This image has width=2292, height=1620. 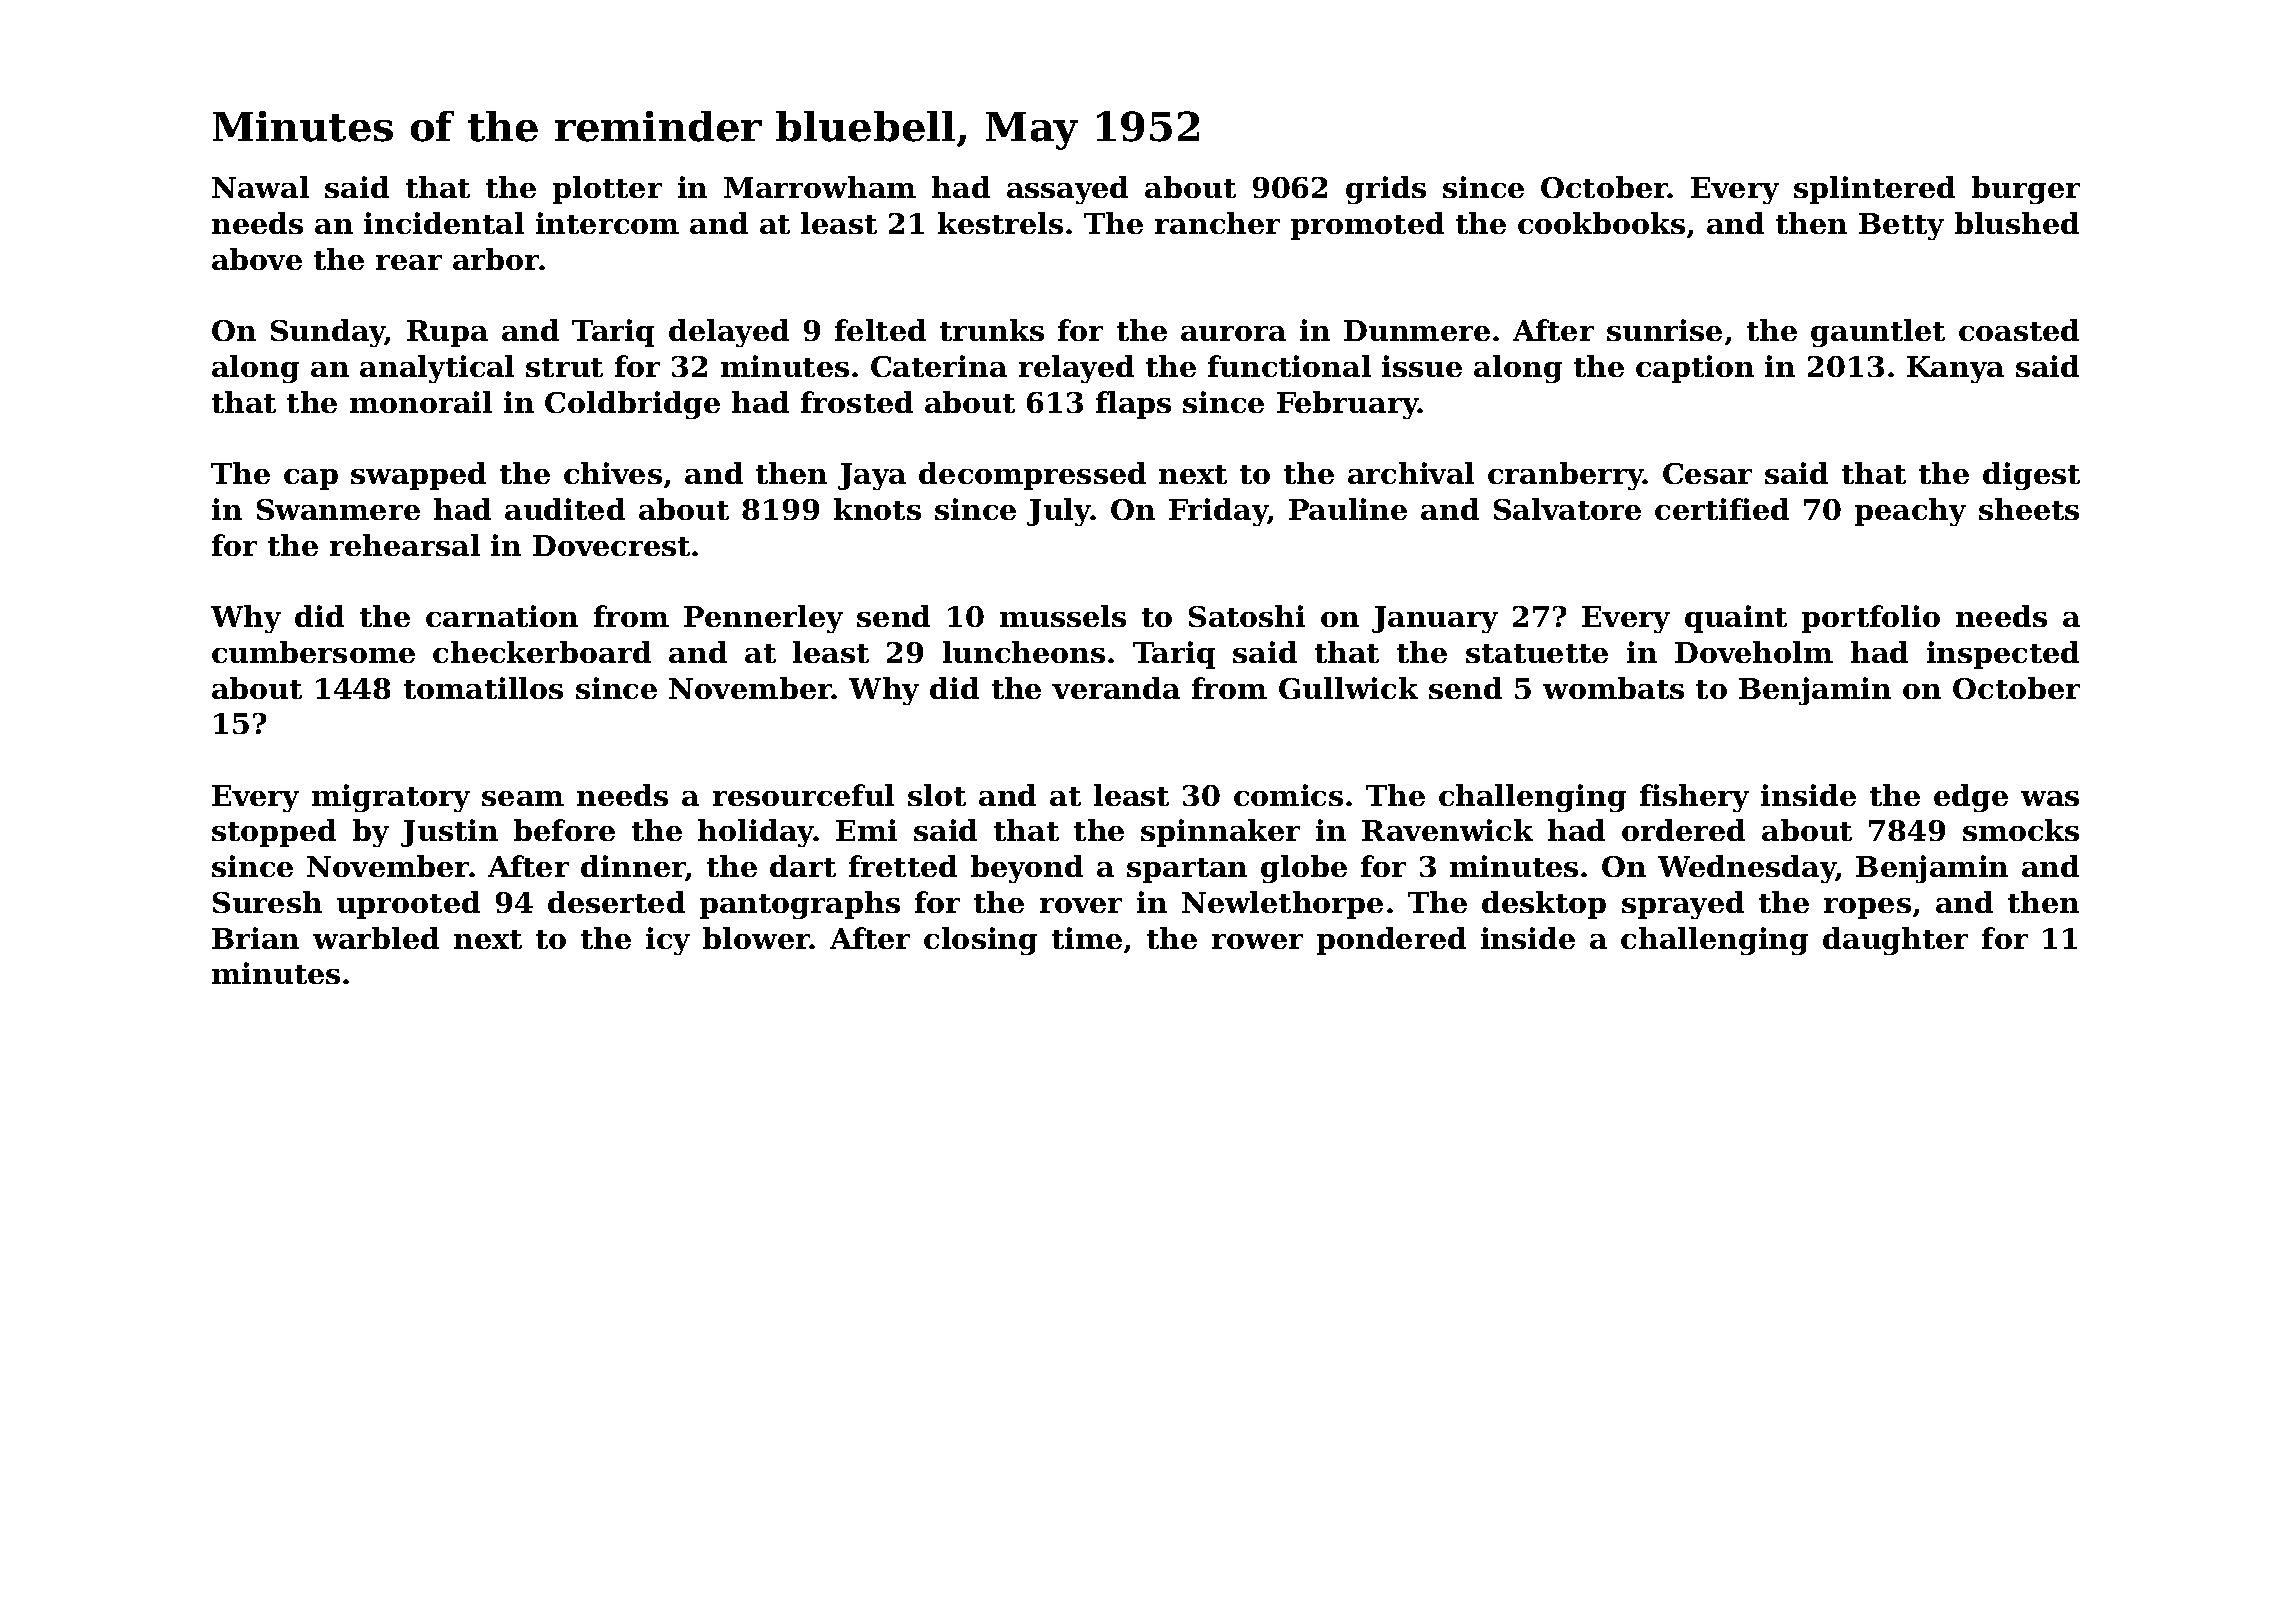 I want to click on splintered, so click(x=1874, y=190).
